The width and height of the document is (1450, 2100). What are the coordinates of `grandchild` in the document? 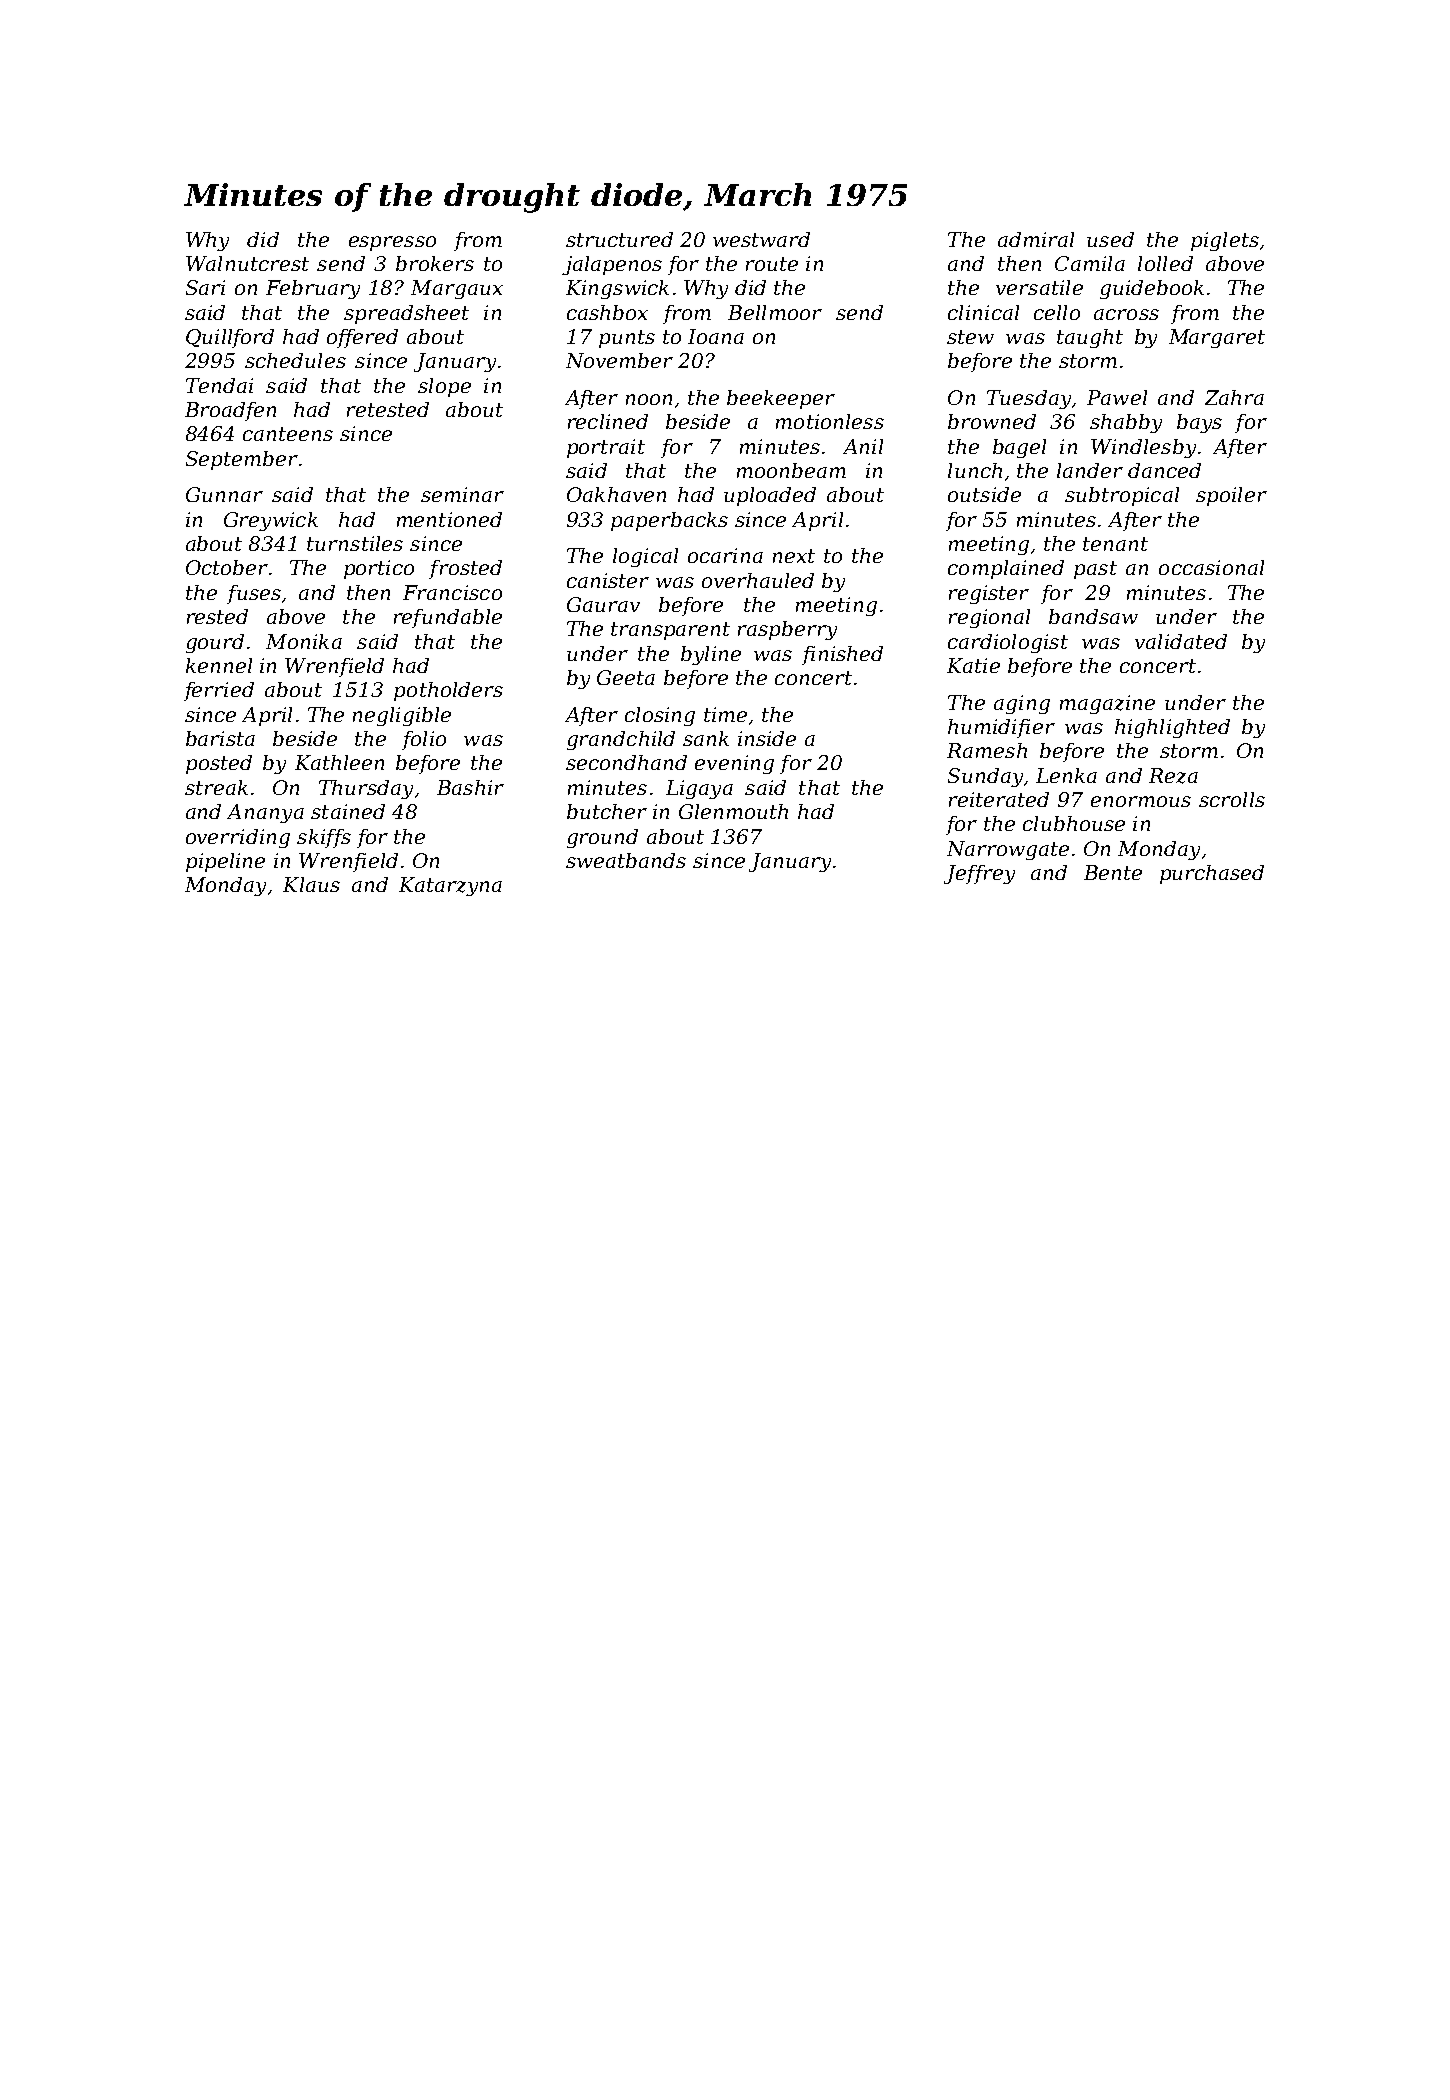 It's located at (621, 740).
